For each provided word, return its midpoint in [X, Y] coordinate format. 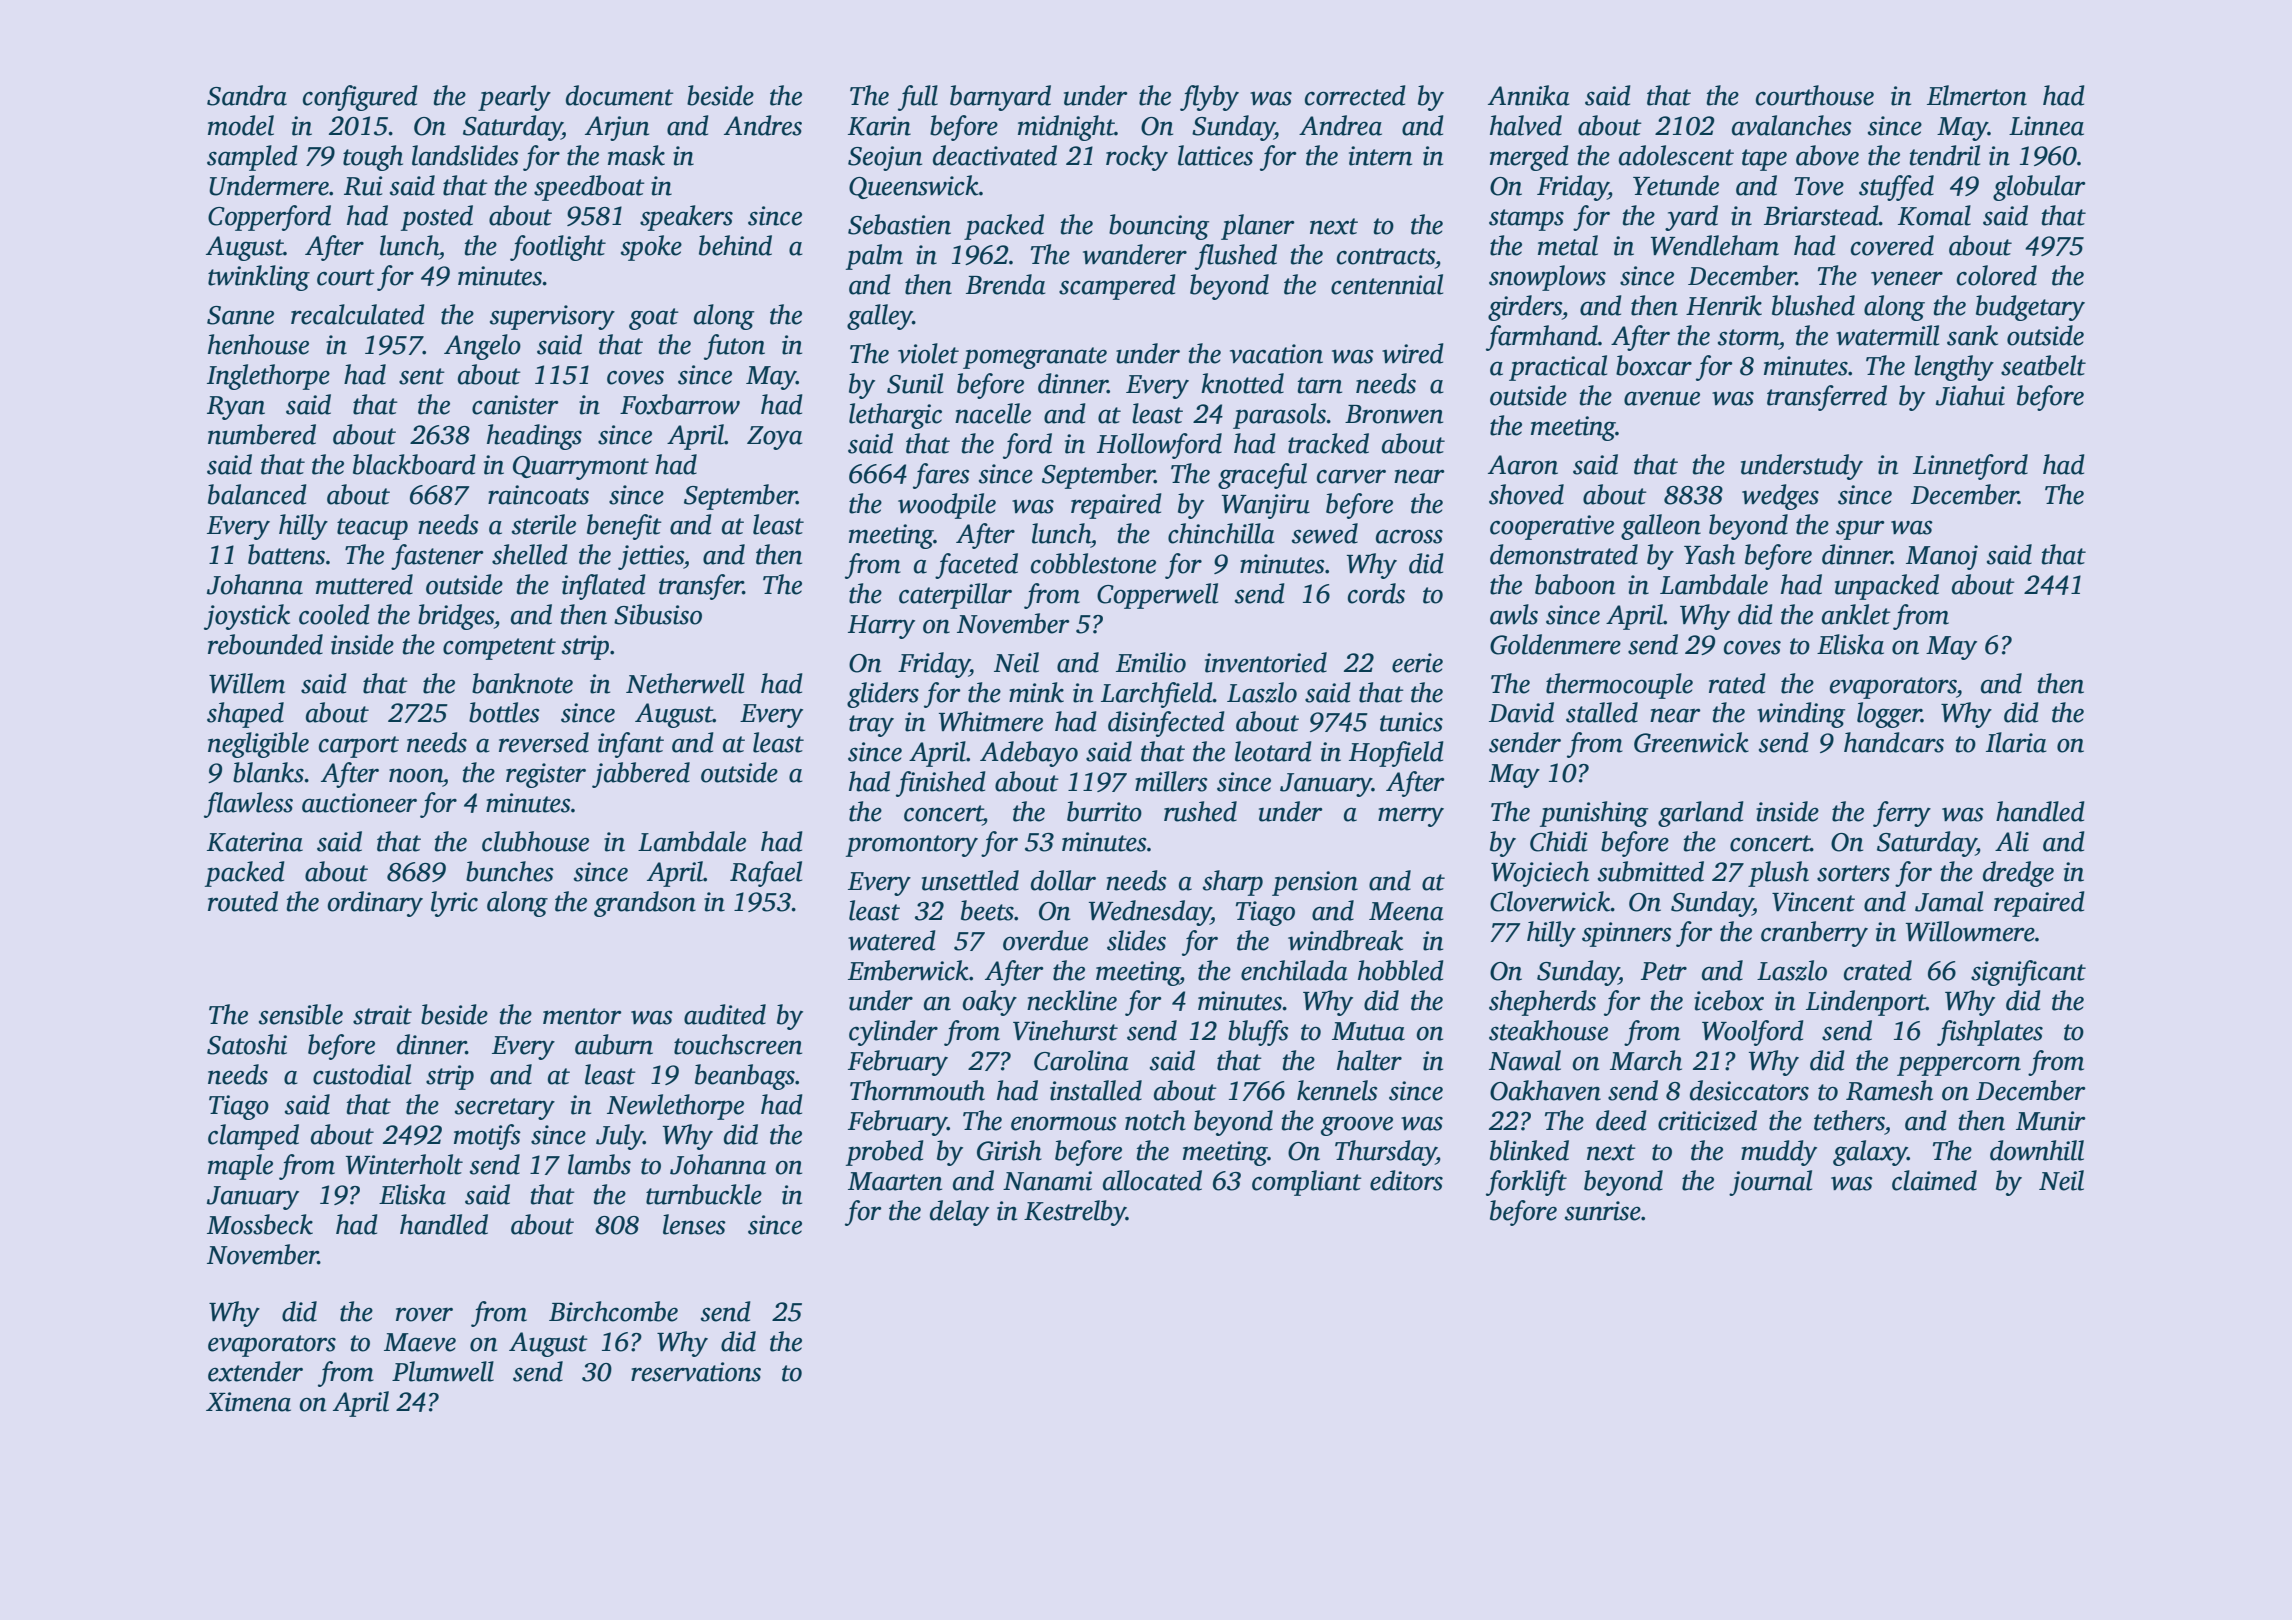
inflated [604, 587]
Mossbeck [260, 1224]
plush [1778, 874]
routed [243, 901]
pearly [514, 98]
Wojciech [1540, 874]
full [918, 98]
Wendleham [1715, 245]
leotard [1273, 751]
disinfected [1166, 724]
